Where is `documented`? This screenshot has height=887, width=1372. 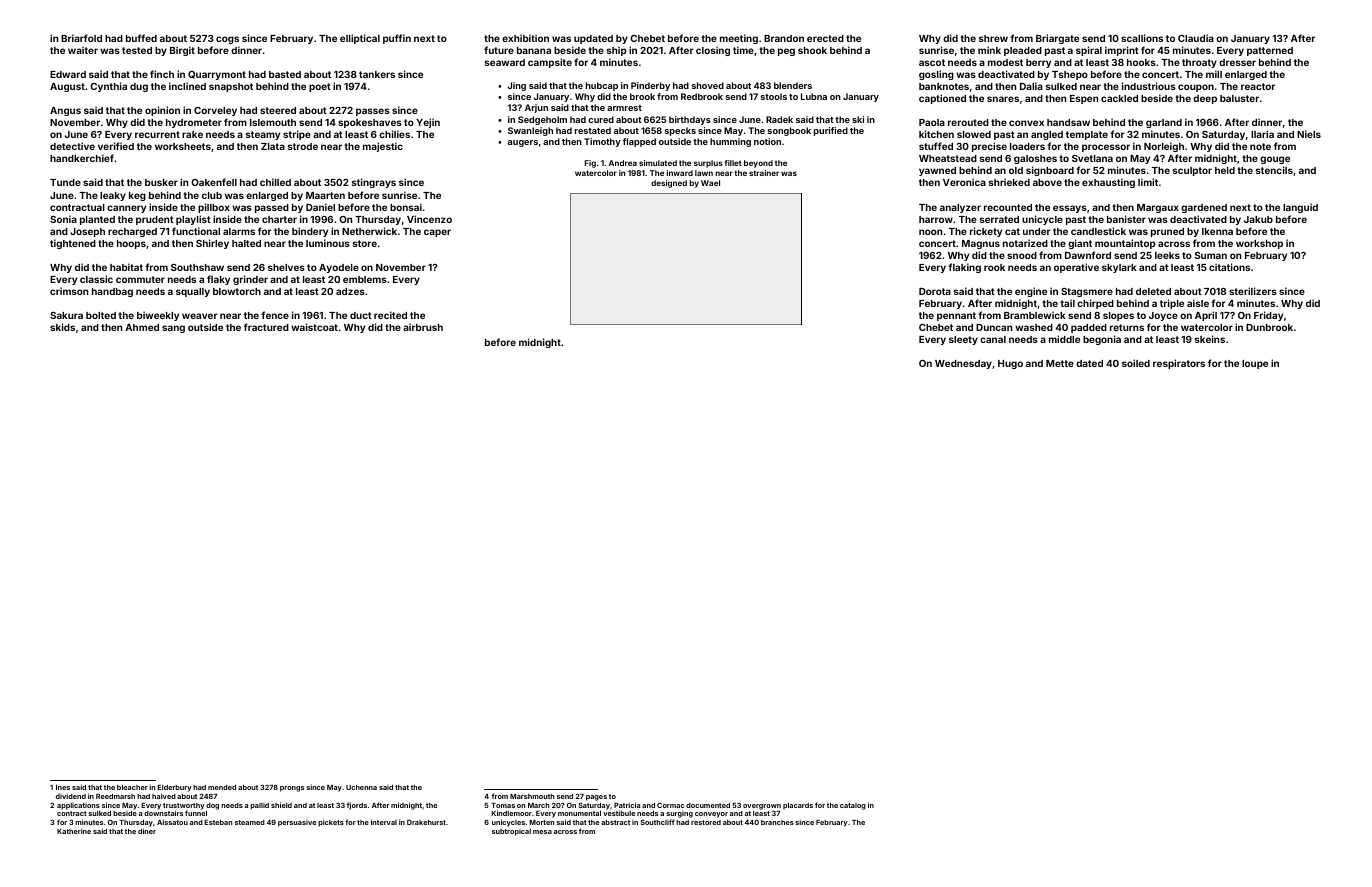 documented is located at coordinates (708, 805).
